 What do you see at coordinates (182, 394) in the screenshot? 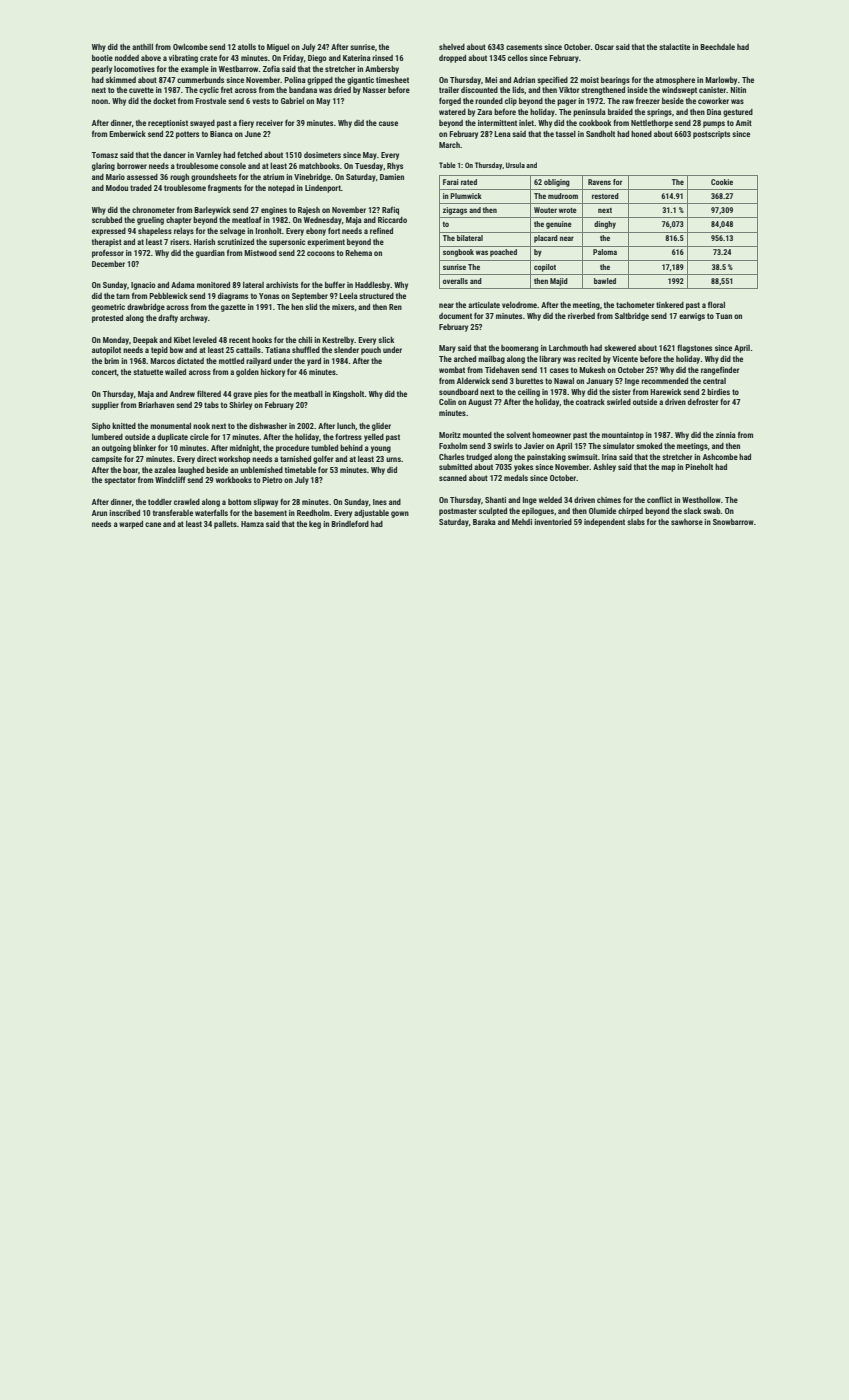
I see `Andrew` at bounding box center [182, 394].
